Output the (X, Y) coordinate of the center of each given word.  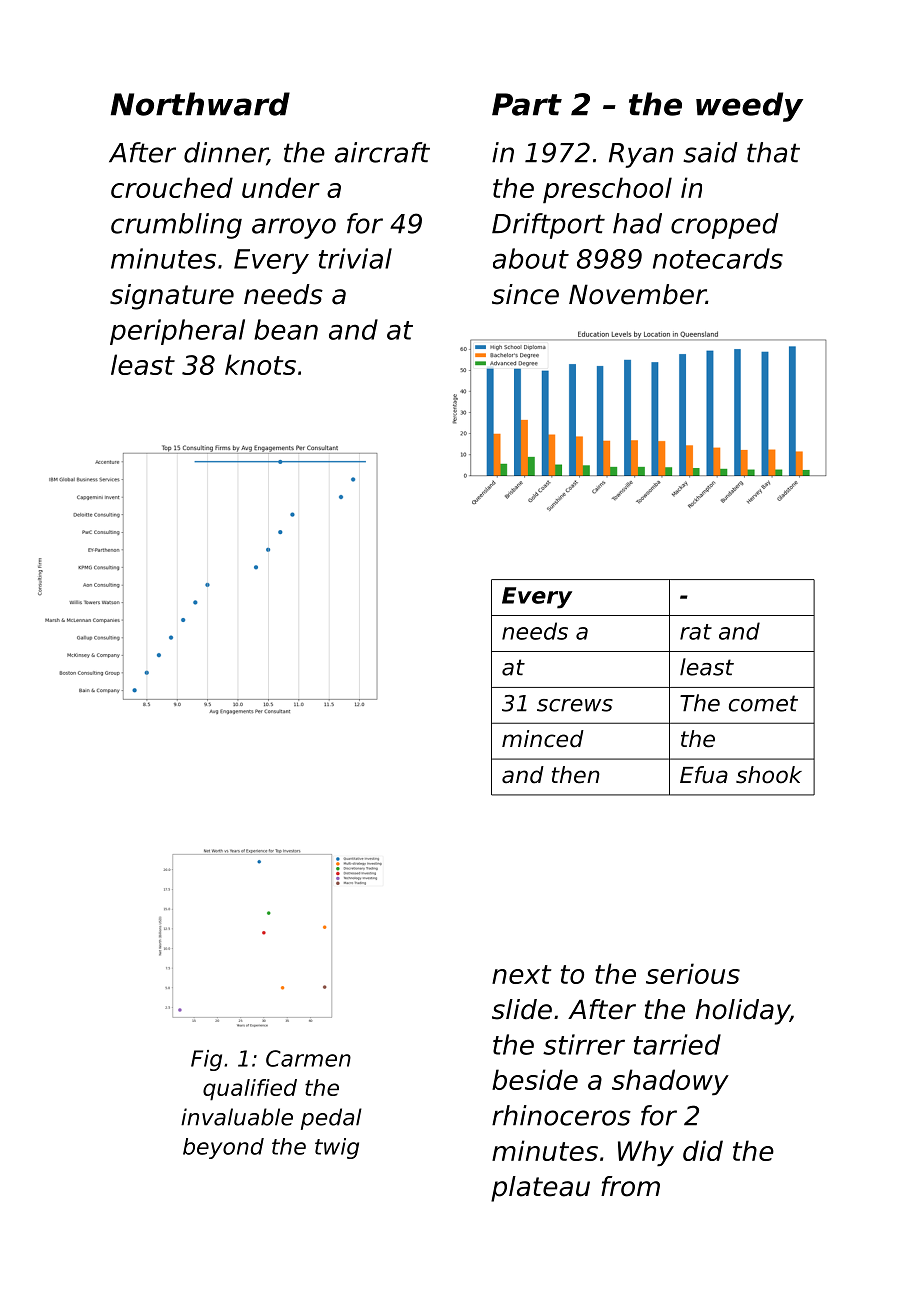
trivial (355, 258)
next (521, 974)
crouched (172, 187)
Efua (704, 775)
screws (575, 705)
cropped (725, 226)
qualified (250, 1090)
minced (543, 739)
